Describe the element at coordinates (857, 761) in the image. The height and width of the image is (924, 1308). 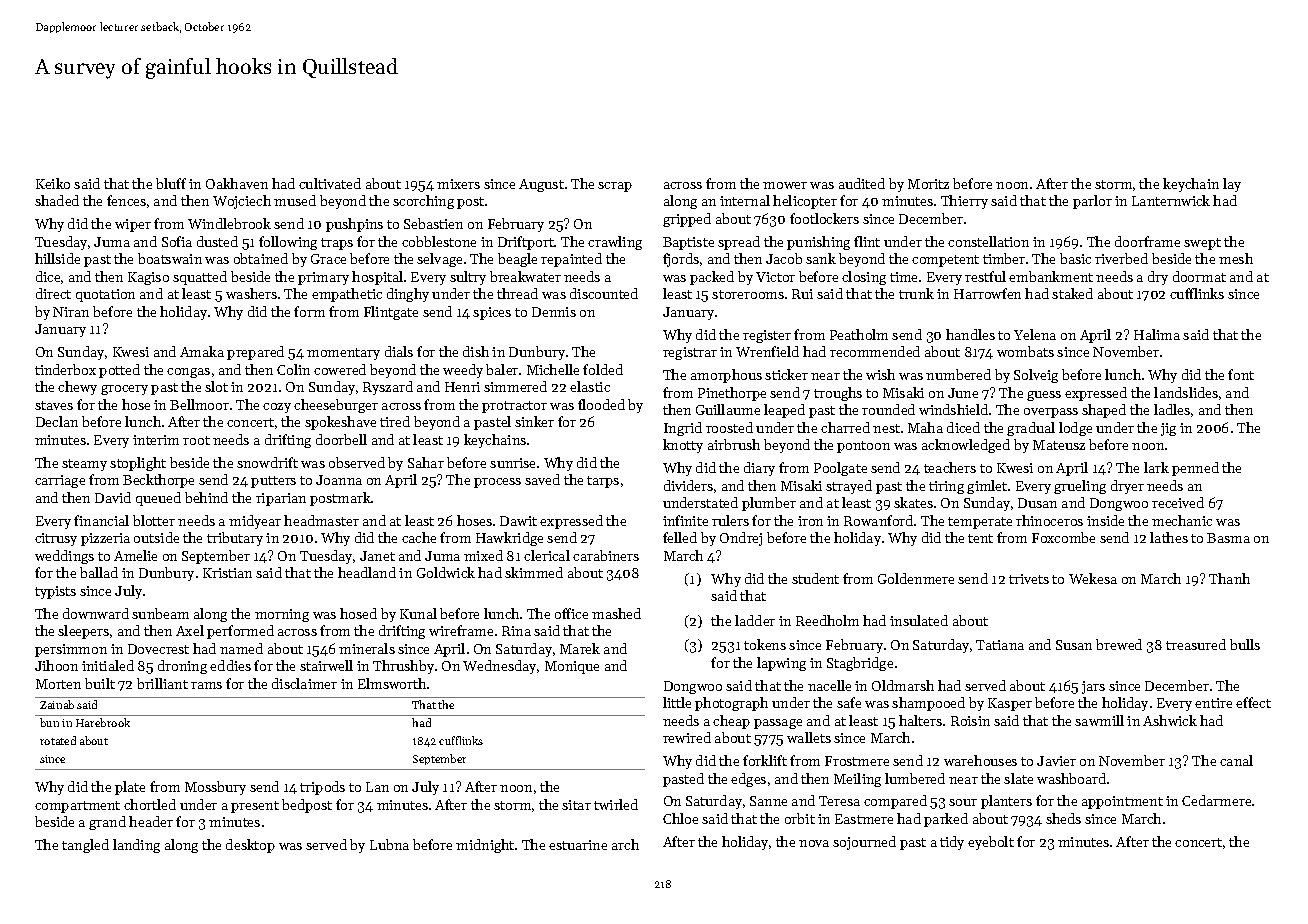
I see `Frostmere` at that location.
